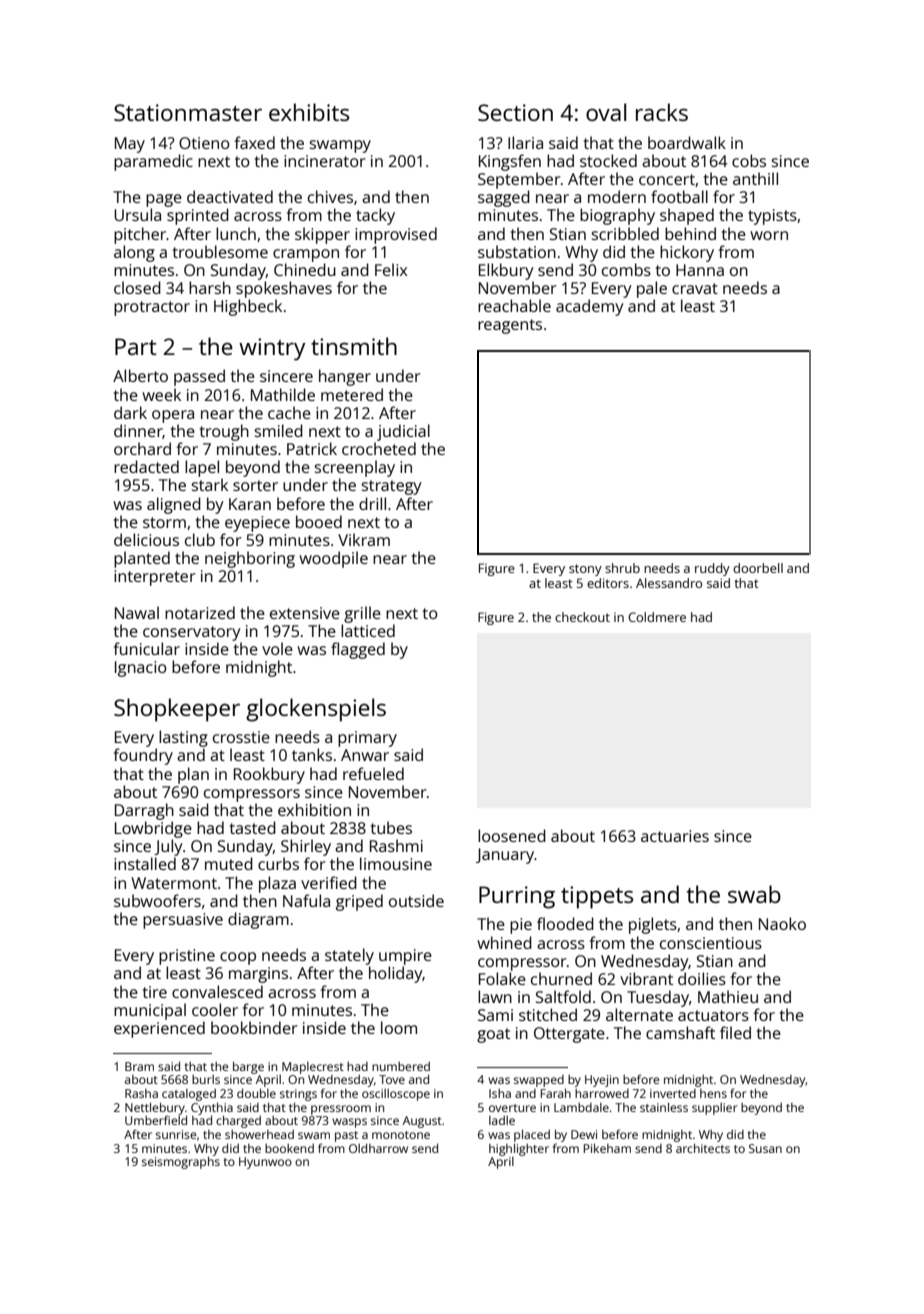  What do you see at coordinates (130, 412) in the screenshot?
I see `dark` at bounding box center [130, 412].
